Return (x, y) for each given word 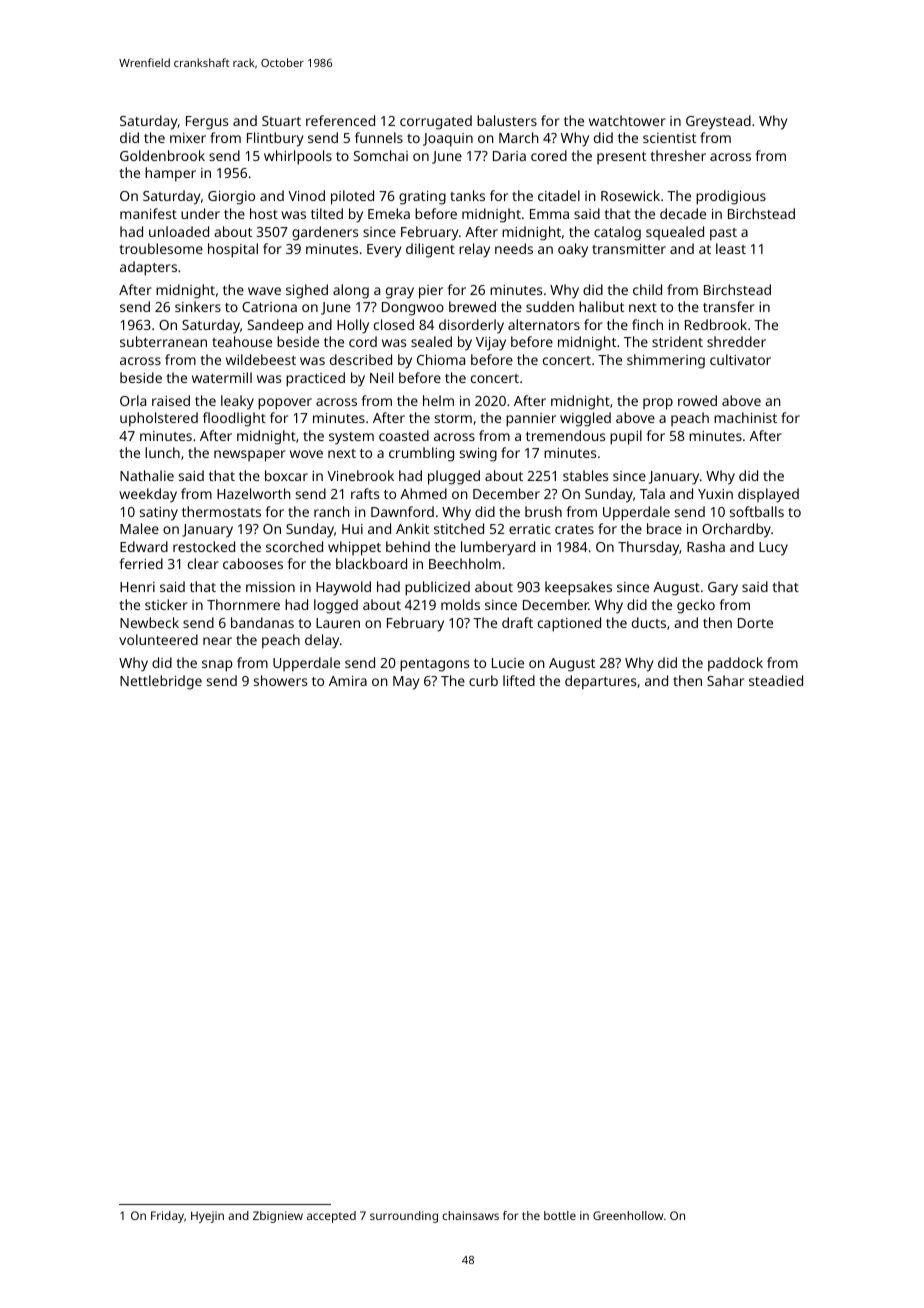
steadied (776, 680)
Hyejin (207, 1217)
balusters (507, 120)
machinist (745, 417)
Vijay (491, 344)
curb (483, 680)
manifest (148, 213)
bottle (560, 1215)
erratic (530, 529)
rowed (697, 400)
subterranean (163, 341)
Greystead (718, 122)
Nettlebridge (161, 682)
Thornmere (243, 604)
